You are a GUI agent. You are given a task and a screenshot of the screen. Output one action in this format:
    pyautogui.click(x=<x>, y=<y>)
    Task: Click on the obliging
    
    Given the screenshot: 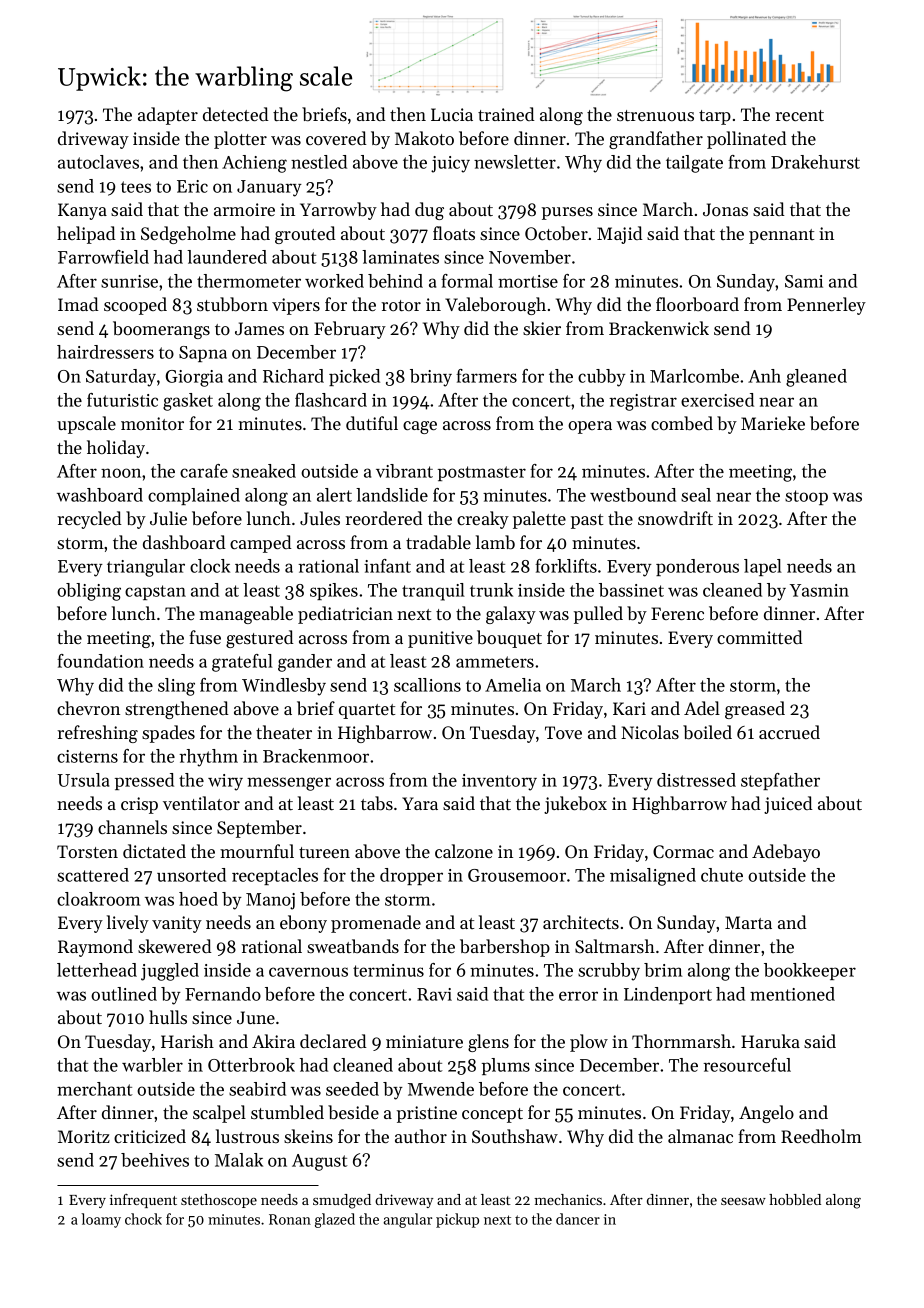 What is the action you would take?
    pyautogui.click(x=89, y=592)
